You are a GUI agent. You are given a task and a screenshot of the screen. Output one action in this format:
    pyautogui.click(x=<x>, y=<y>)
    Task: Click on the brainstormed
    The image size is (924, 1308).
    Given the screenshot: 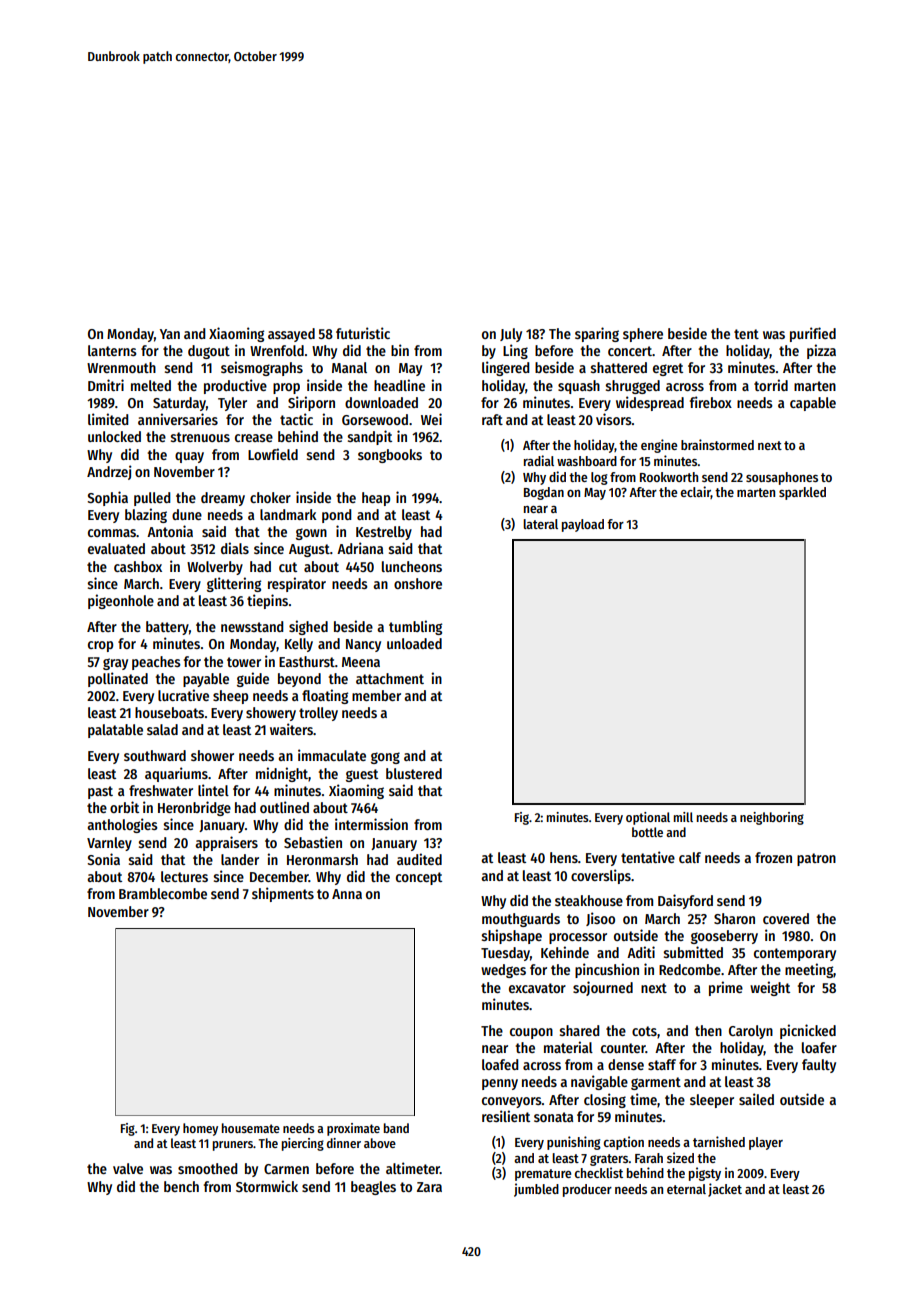 What is the action you would take?
    pyautogui.click(x=717, y=444)
